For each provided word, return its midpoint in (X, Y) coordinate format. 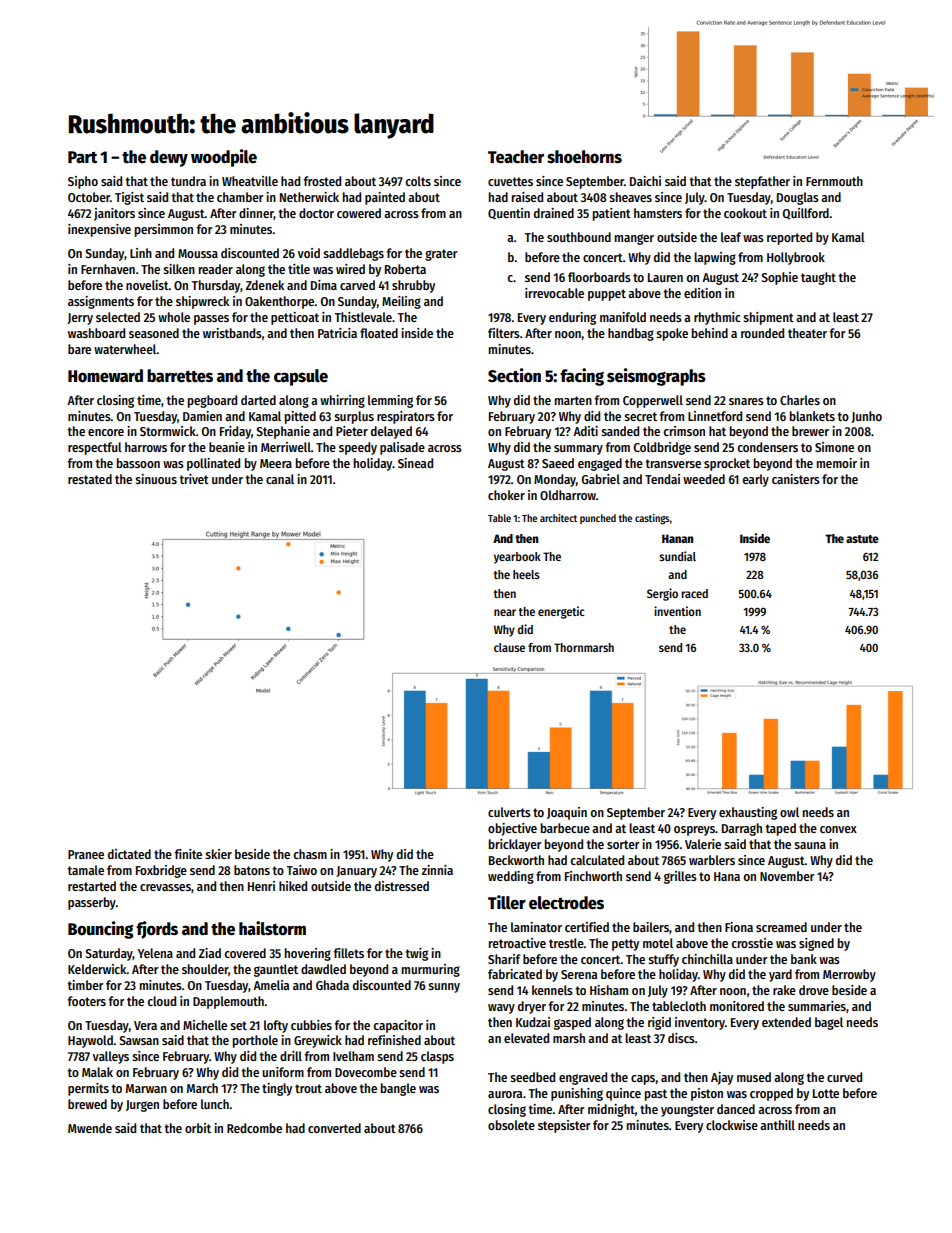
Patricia (337, 333)
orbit (198, 1128)
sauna (810, 845)
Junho (866, 417)
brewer (810, 431)
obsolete (511, 1125)
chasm (310, 854)
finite (188, 854)
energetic (561, 612)
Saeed (558, 463)
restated (90, 479)
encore (106, 432)
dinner (256, 214)
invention (677, 611)
